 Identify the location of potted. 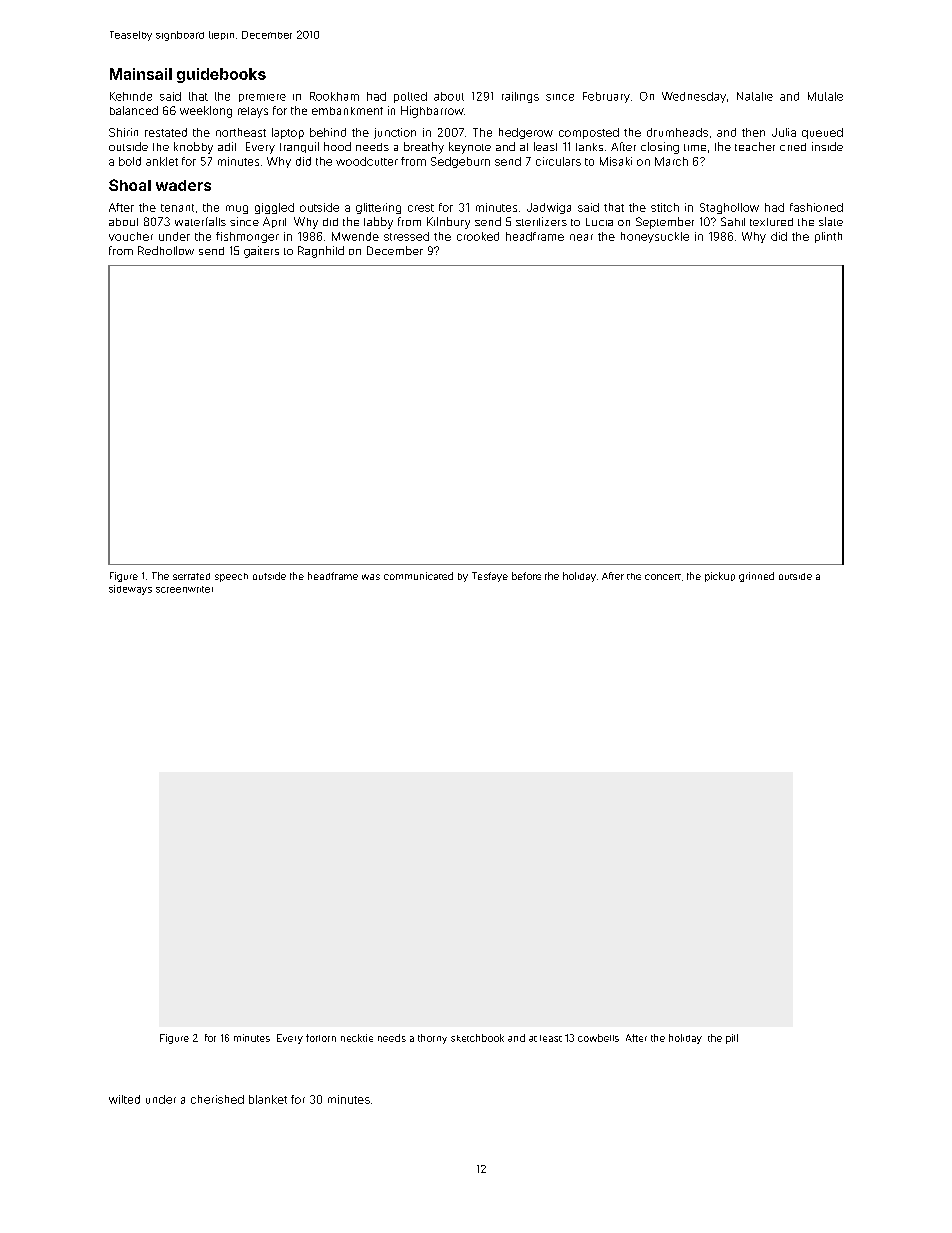
(410, 97).
